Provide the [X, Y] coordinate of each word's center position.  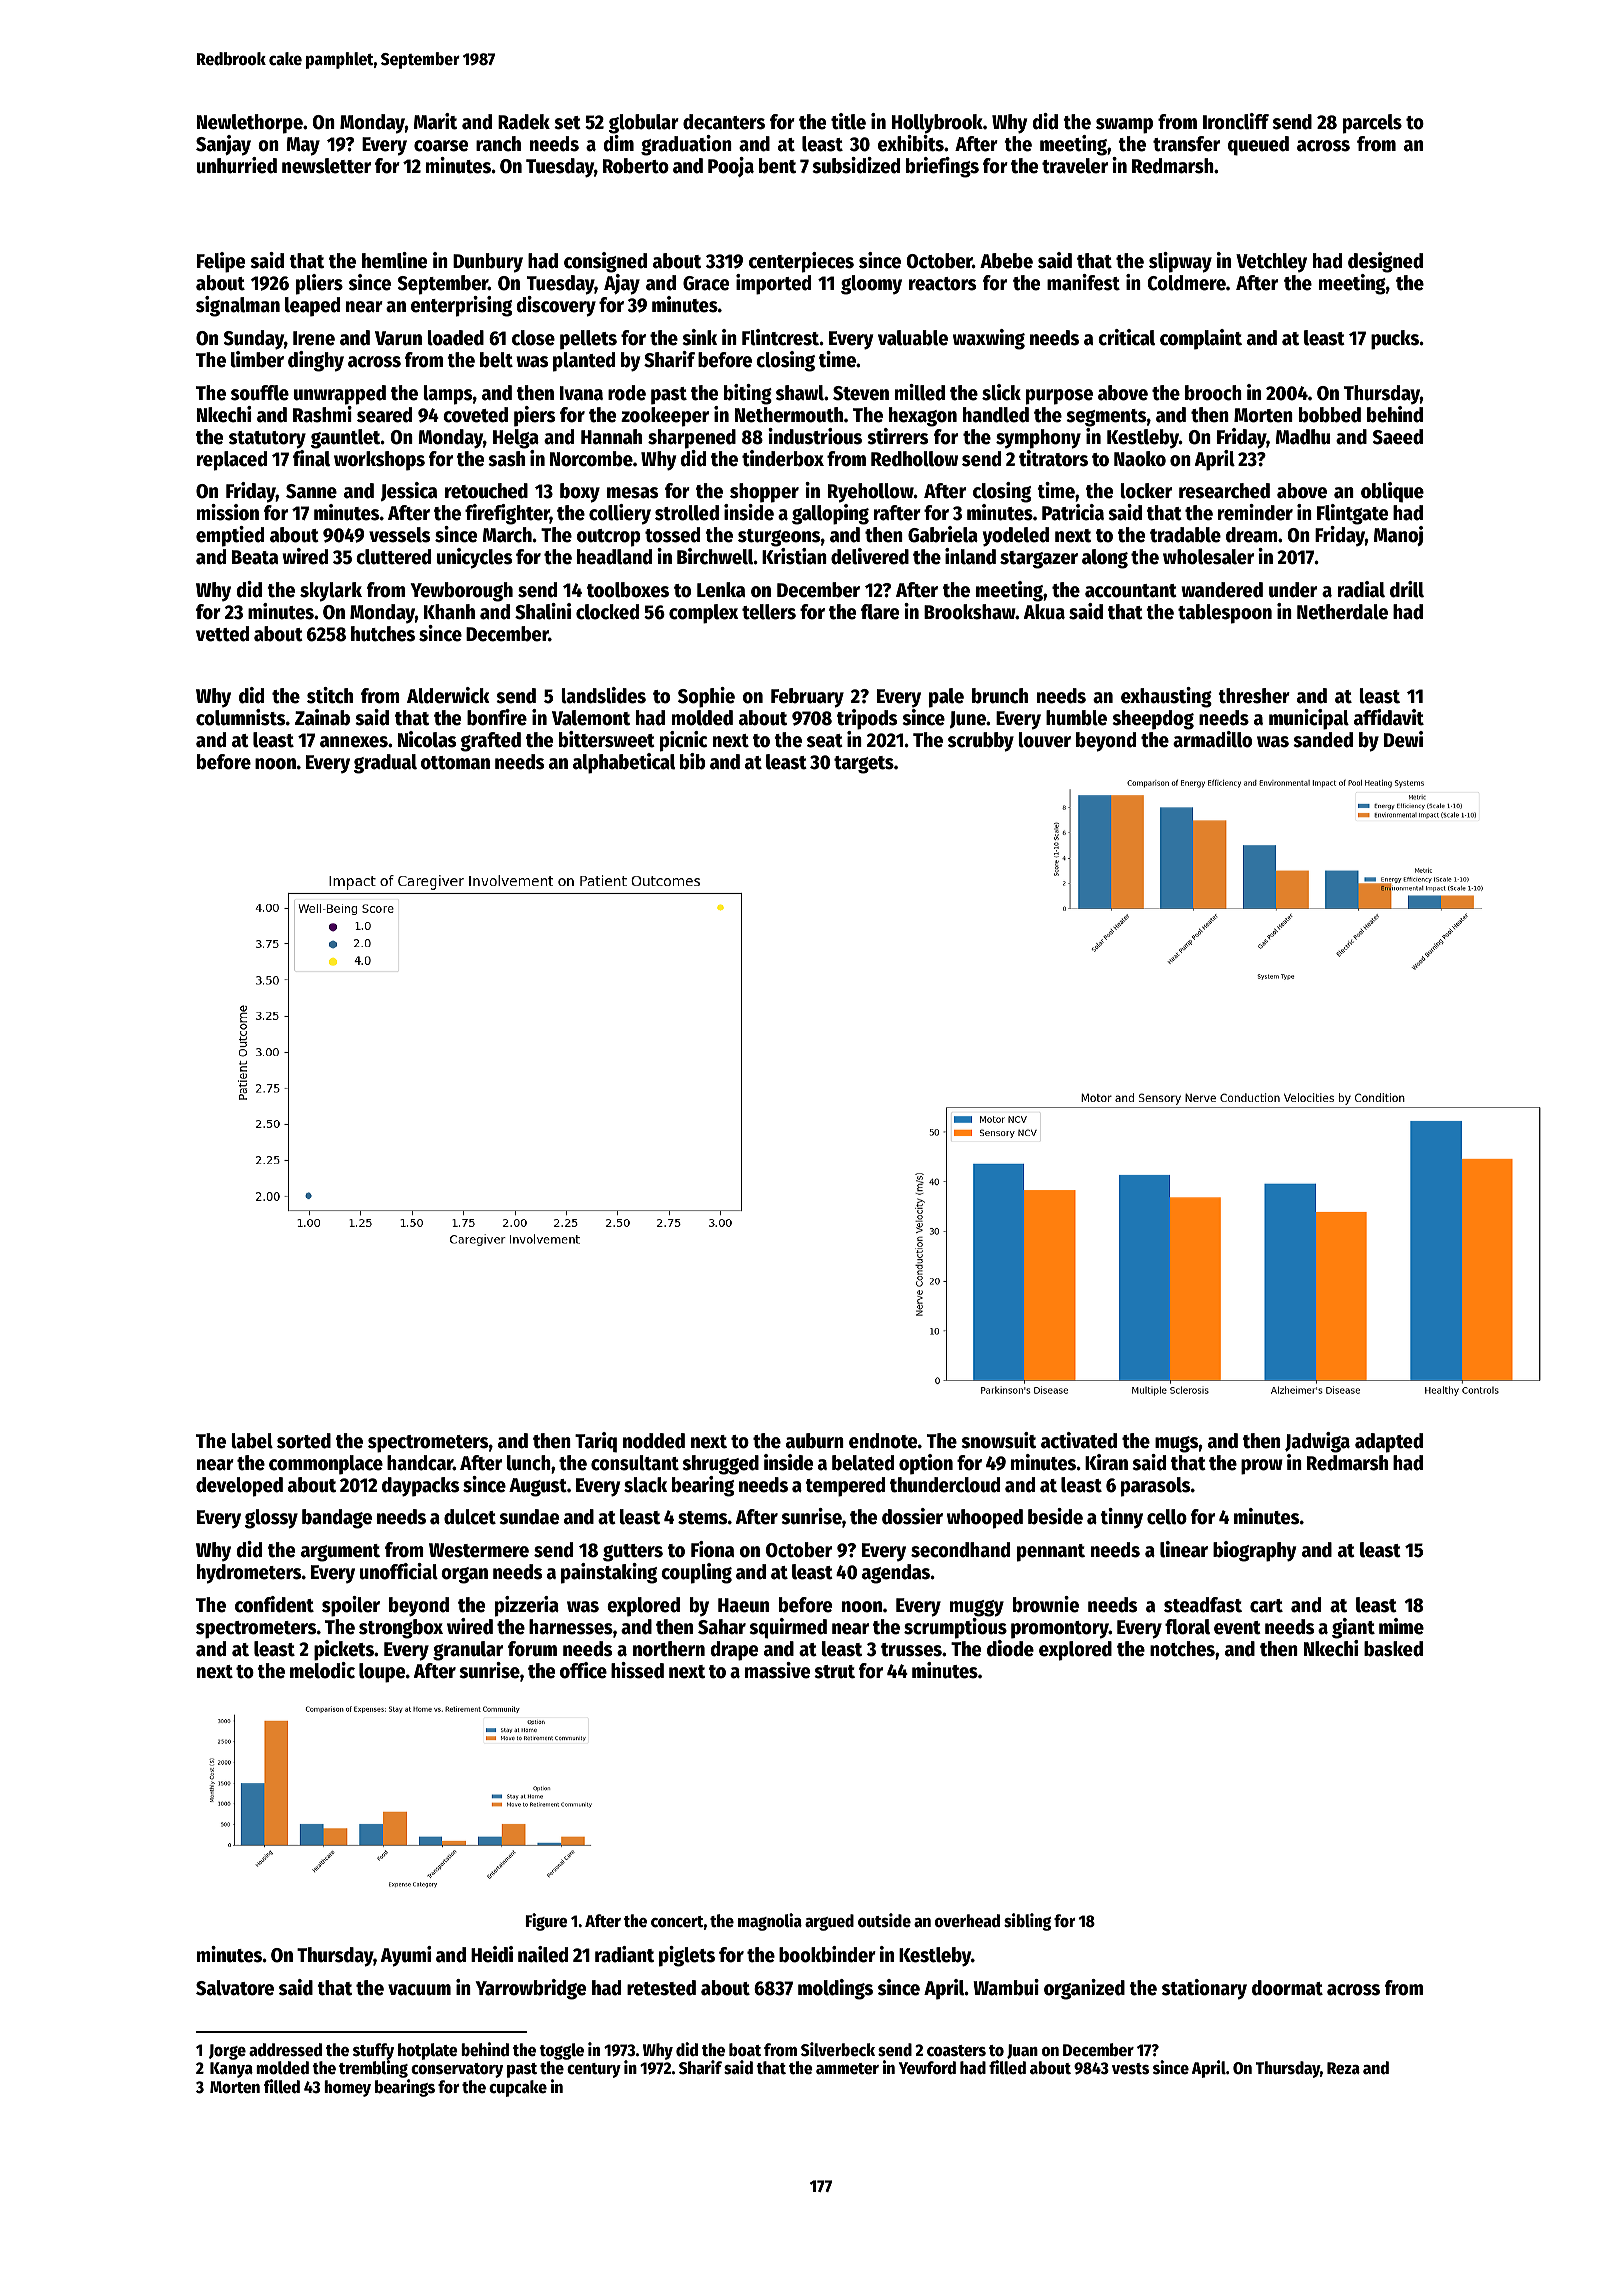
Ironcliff [1236, 121]
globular [644, 124]
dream [1252, 535]
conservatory [457, 2070]
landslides [603, 695]
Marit [435, 121]
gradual [385, 764]
